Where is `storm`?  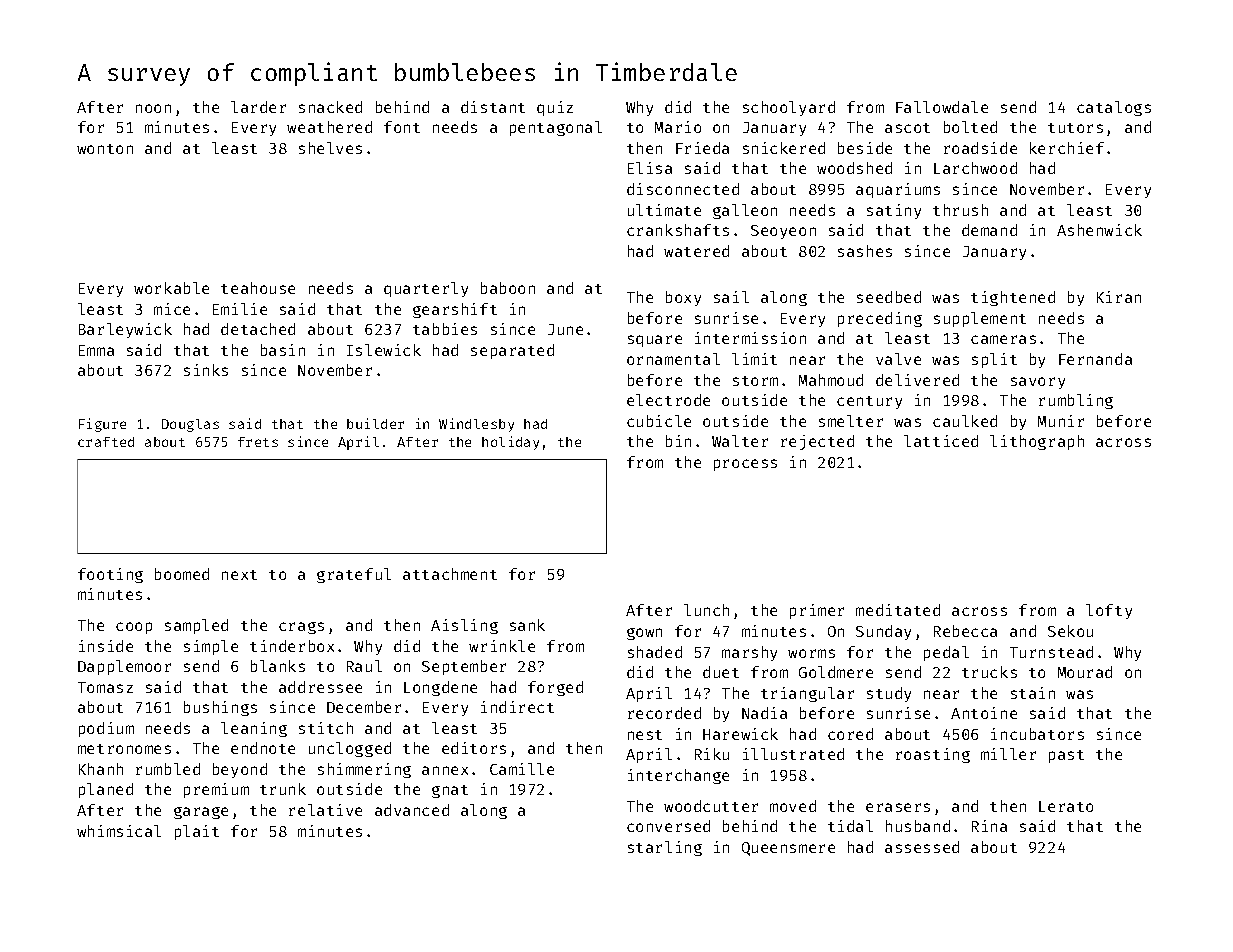
storm is located at coordinates (755, 381).
